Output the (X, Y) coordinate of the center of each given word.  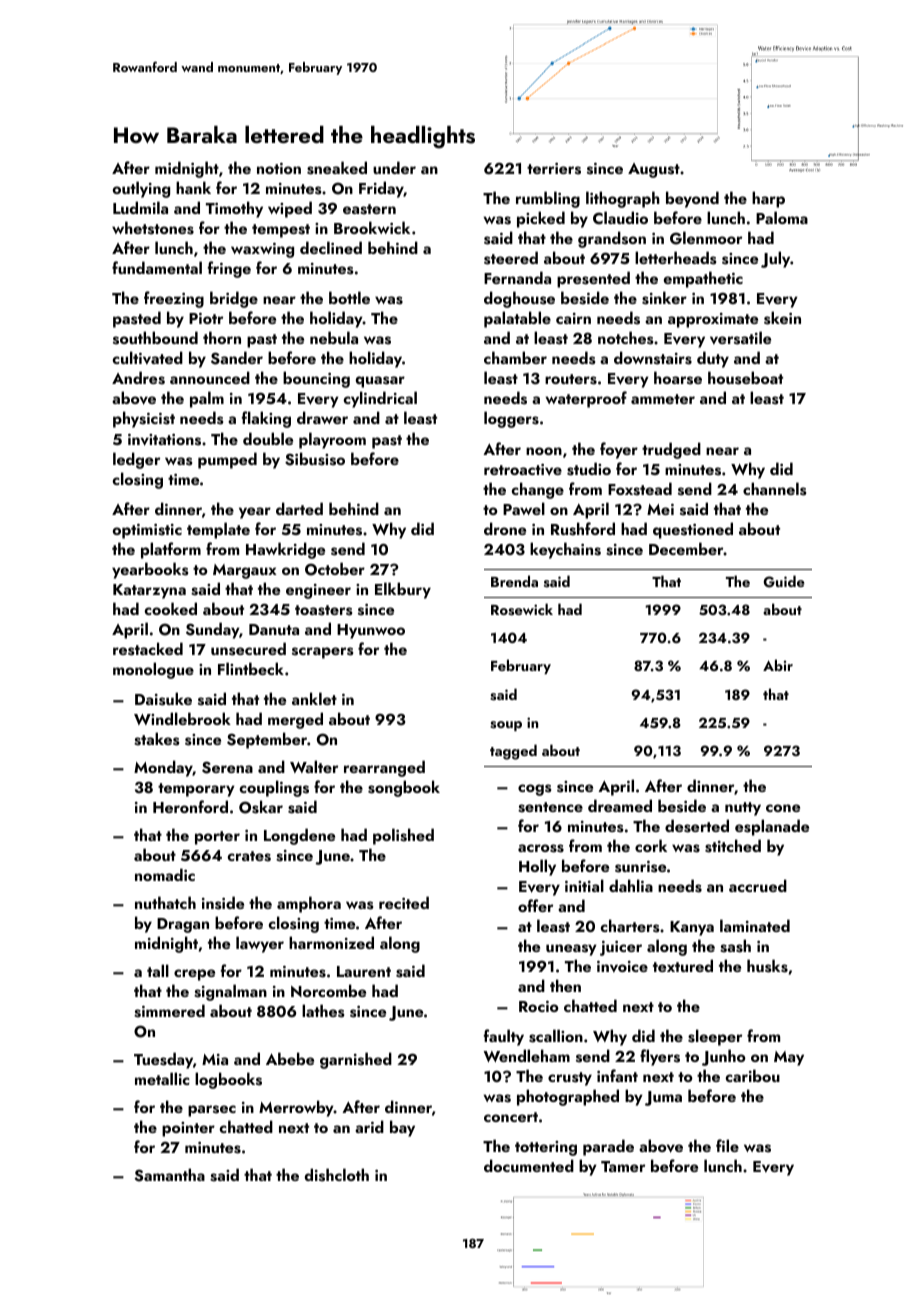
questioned (693, 530)
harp (768, 199)
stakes (156, 739)
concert (511, 1117)
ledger (136, 460)
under (394, 167)
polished (403, 836)
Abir (778, 665)
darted (299, 508)
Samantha (169, 1175)
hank (193, 187)
